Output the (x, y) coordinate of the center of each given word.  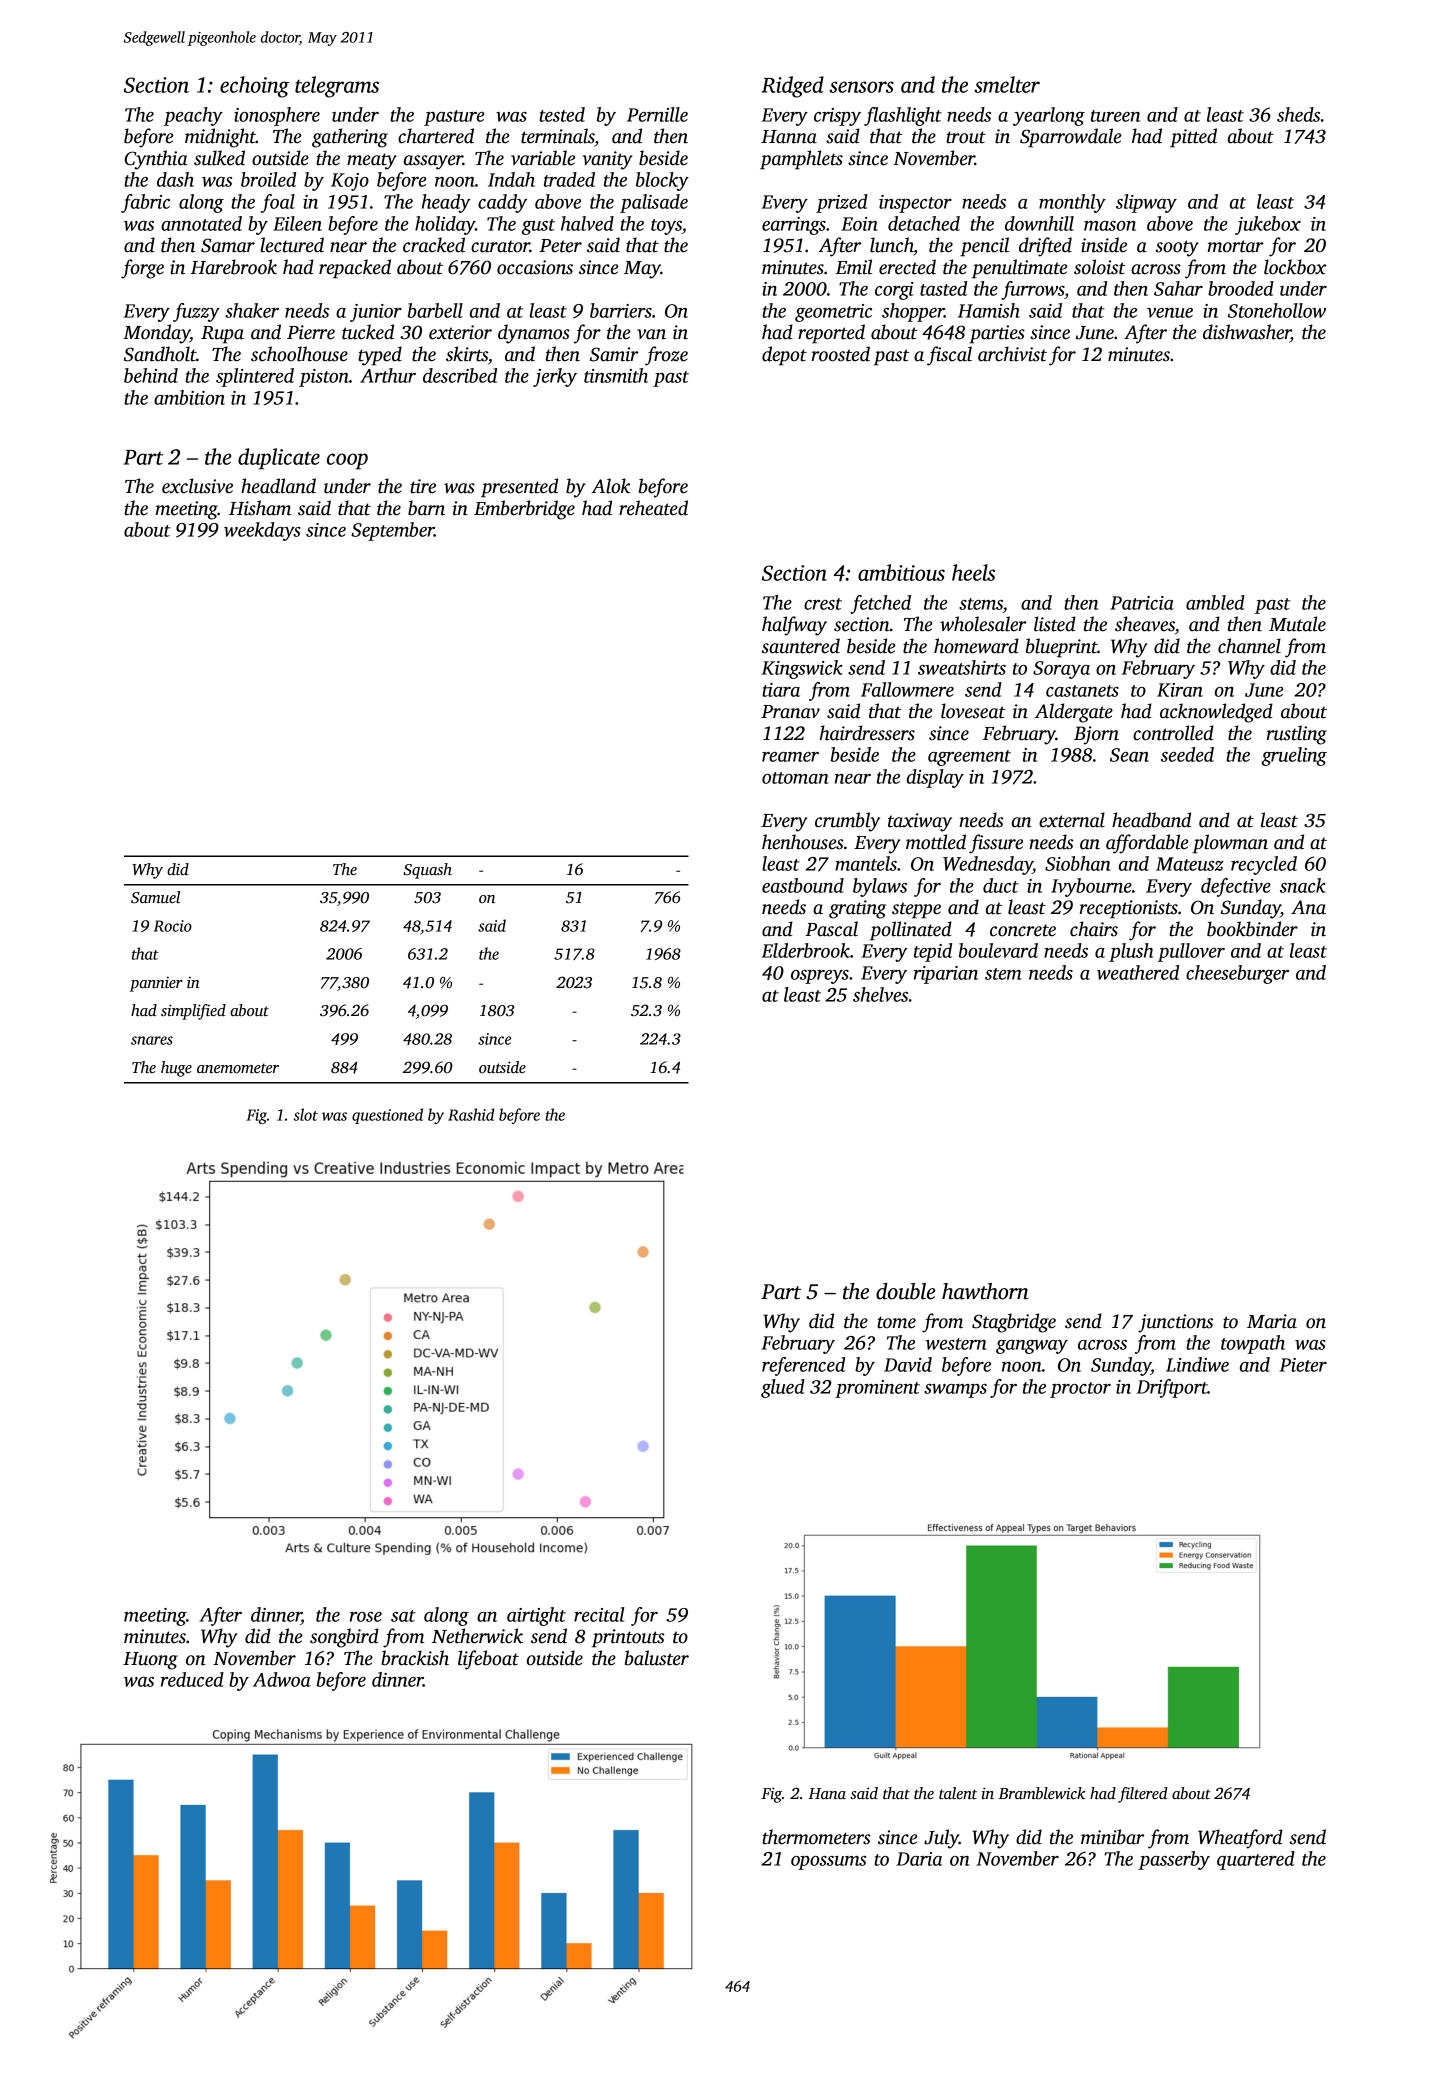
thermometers (816, 1837)
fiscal (949, 356)
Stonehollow (1277, 310)
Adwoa (282, 1679)
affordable (1147, 844)
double (905, 1291)
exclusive (197, 486)
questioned (387, 1116)
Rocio (173, 926)
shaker (252, 310)
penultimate (1020, 269)
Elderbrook (806, 950)
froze (666, 356)
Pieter (1303, 1365)
